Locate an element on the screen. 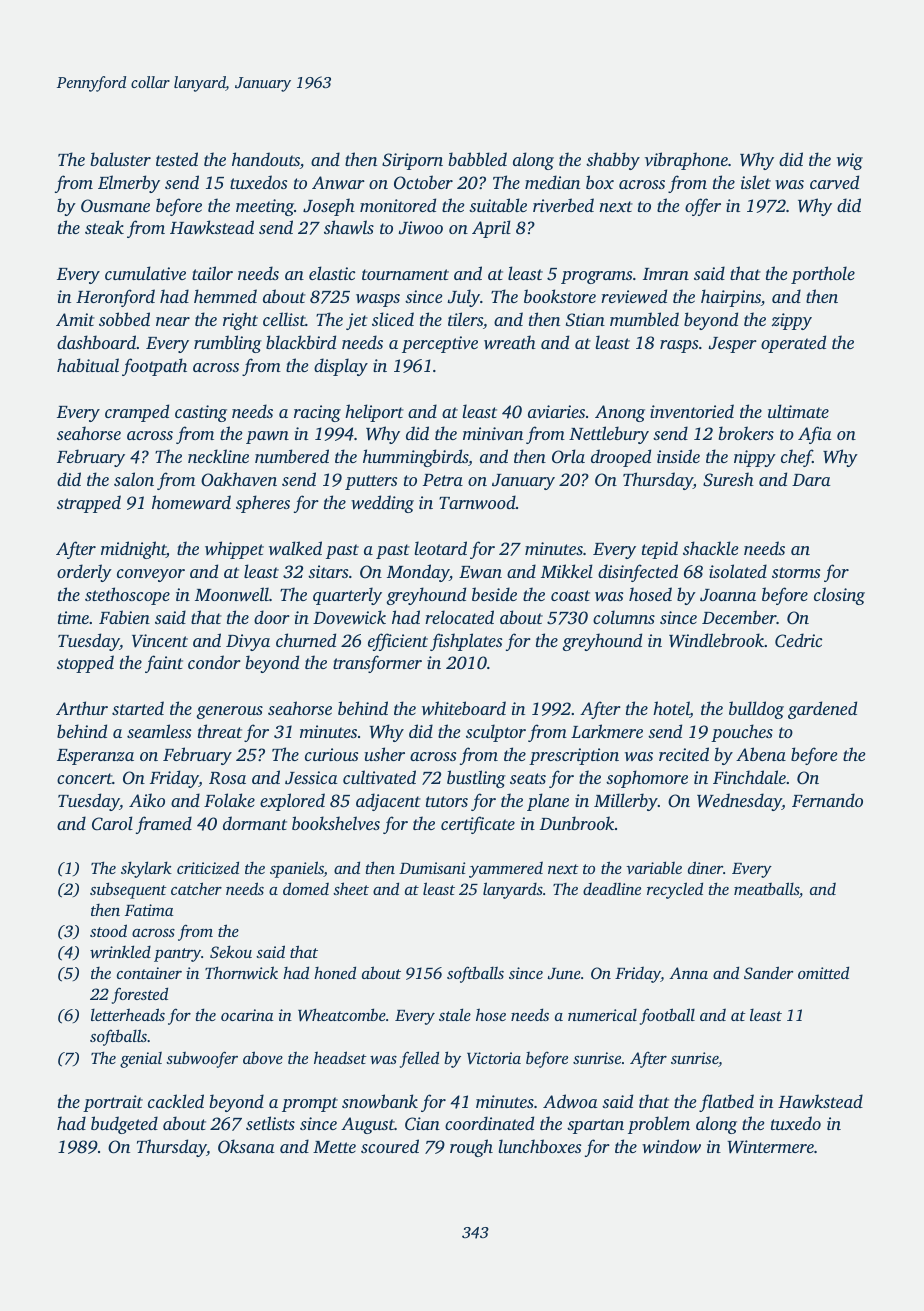 Image resolution: width=924 pixels, height=1311 pixels. budgeted is located at coordinates (124, 1125).
